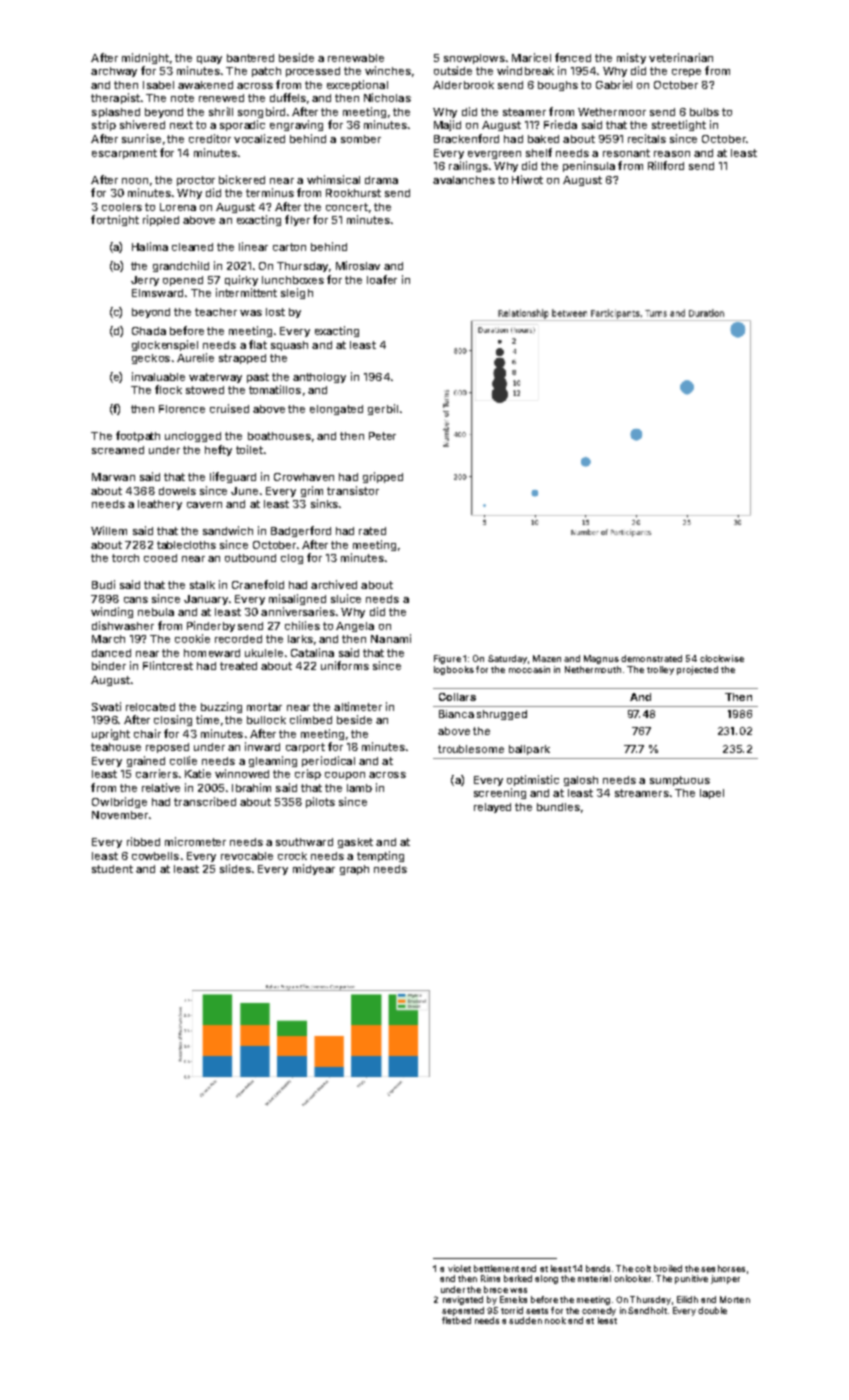 The height and width of the page is (1400, 849). What do you see at coordinates (464, 180) in the page?
I see `avalanches` at bounding box center [464, 180].
